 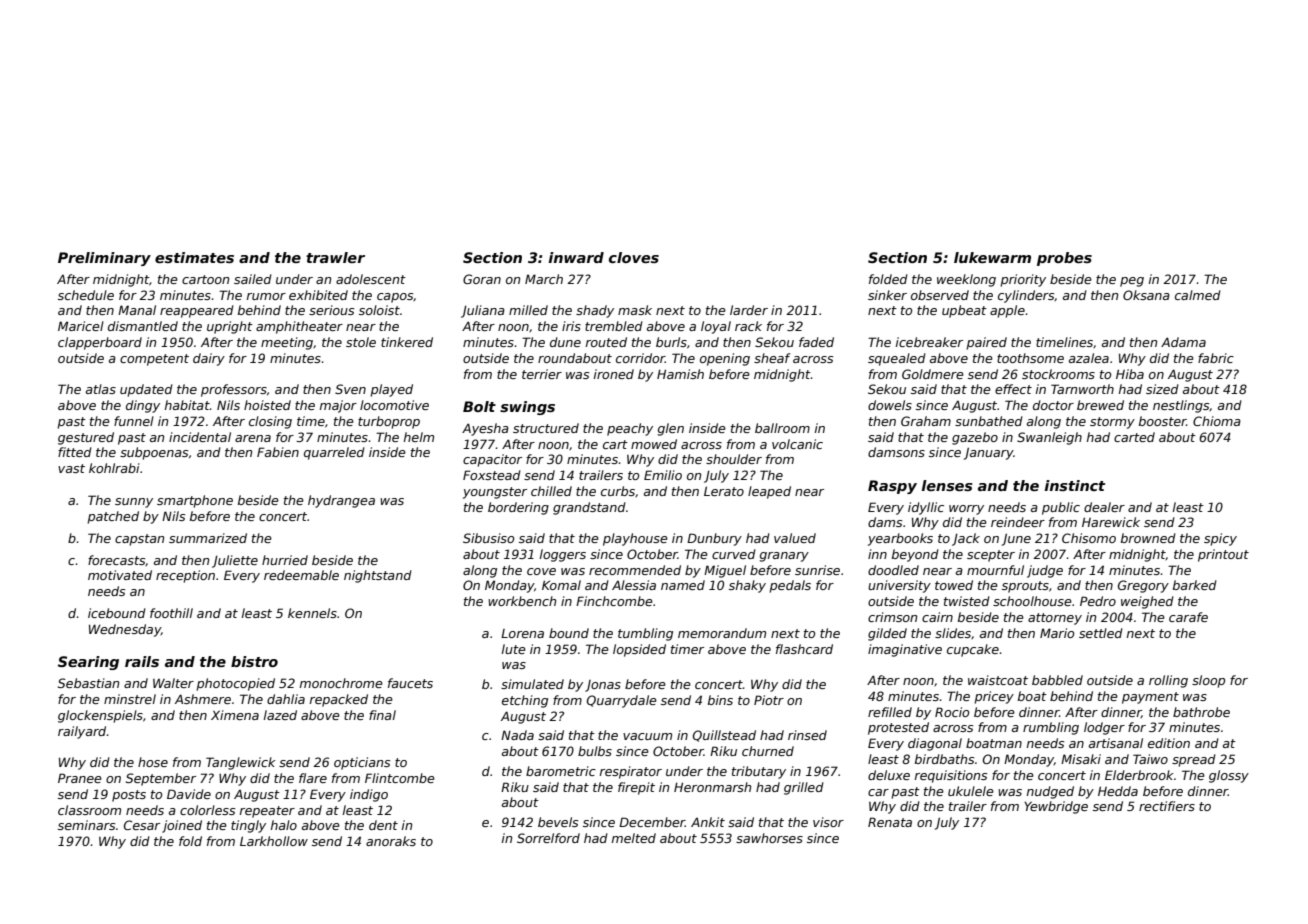 I want to click on Larkhollow, so click(x=274, y=841).
